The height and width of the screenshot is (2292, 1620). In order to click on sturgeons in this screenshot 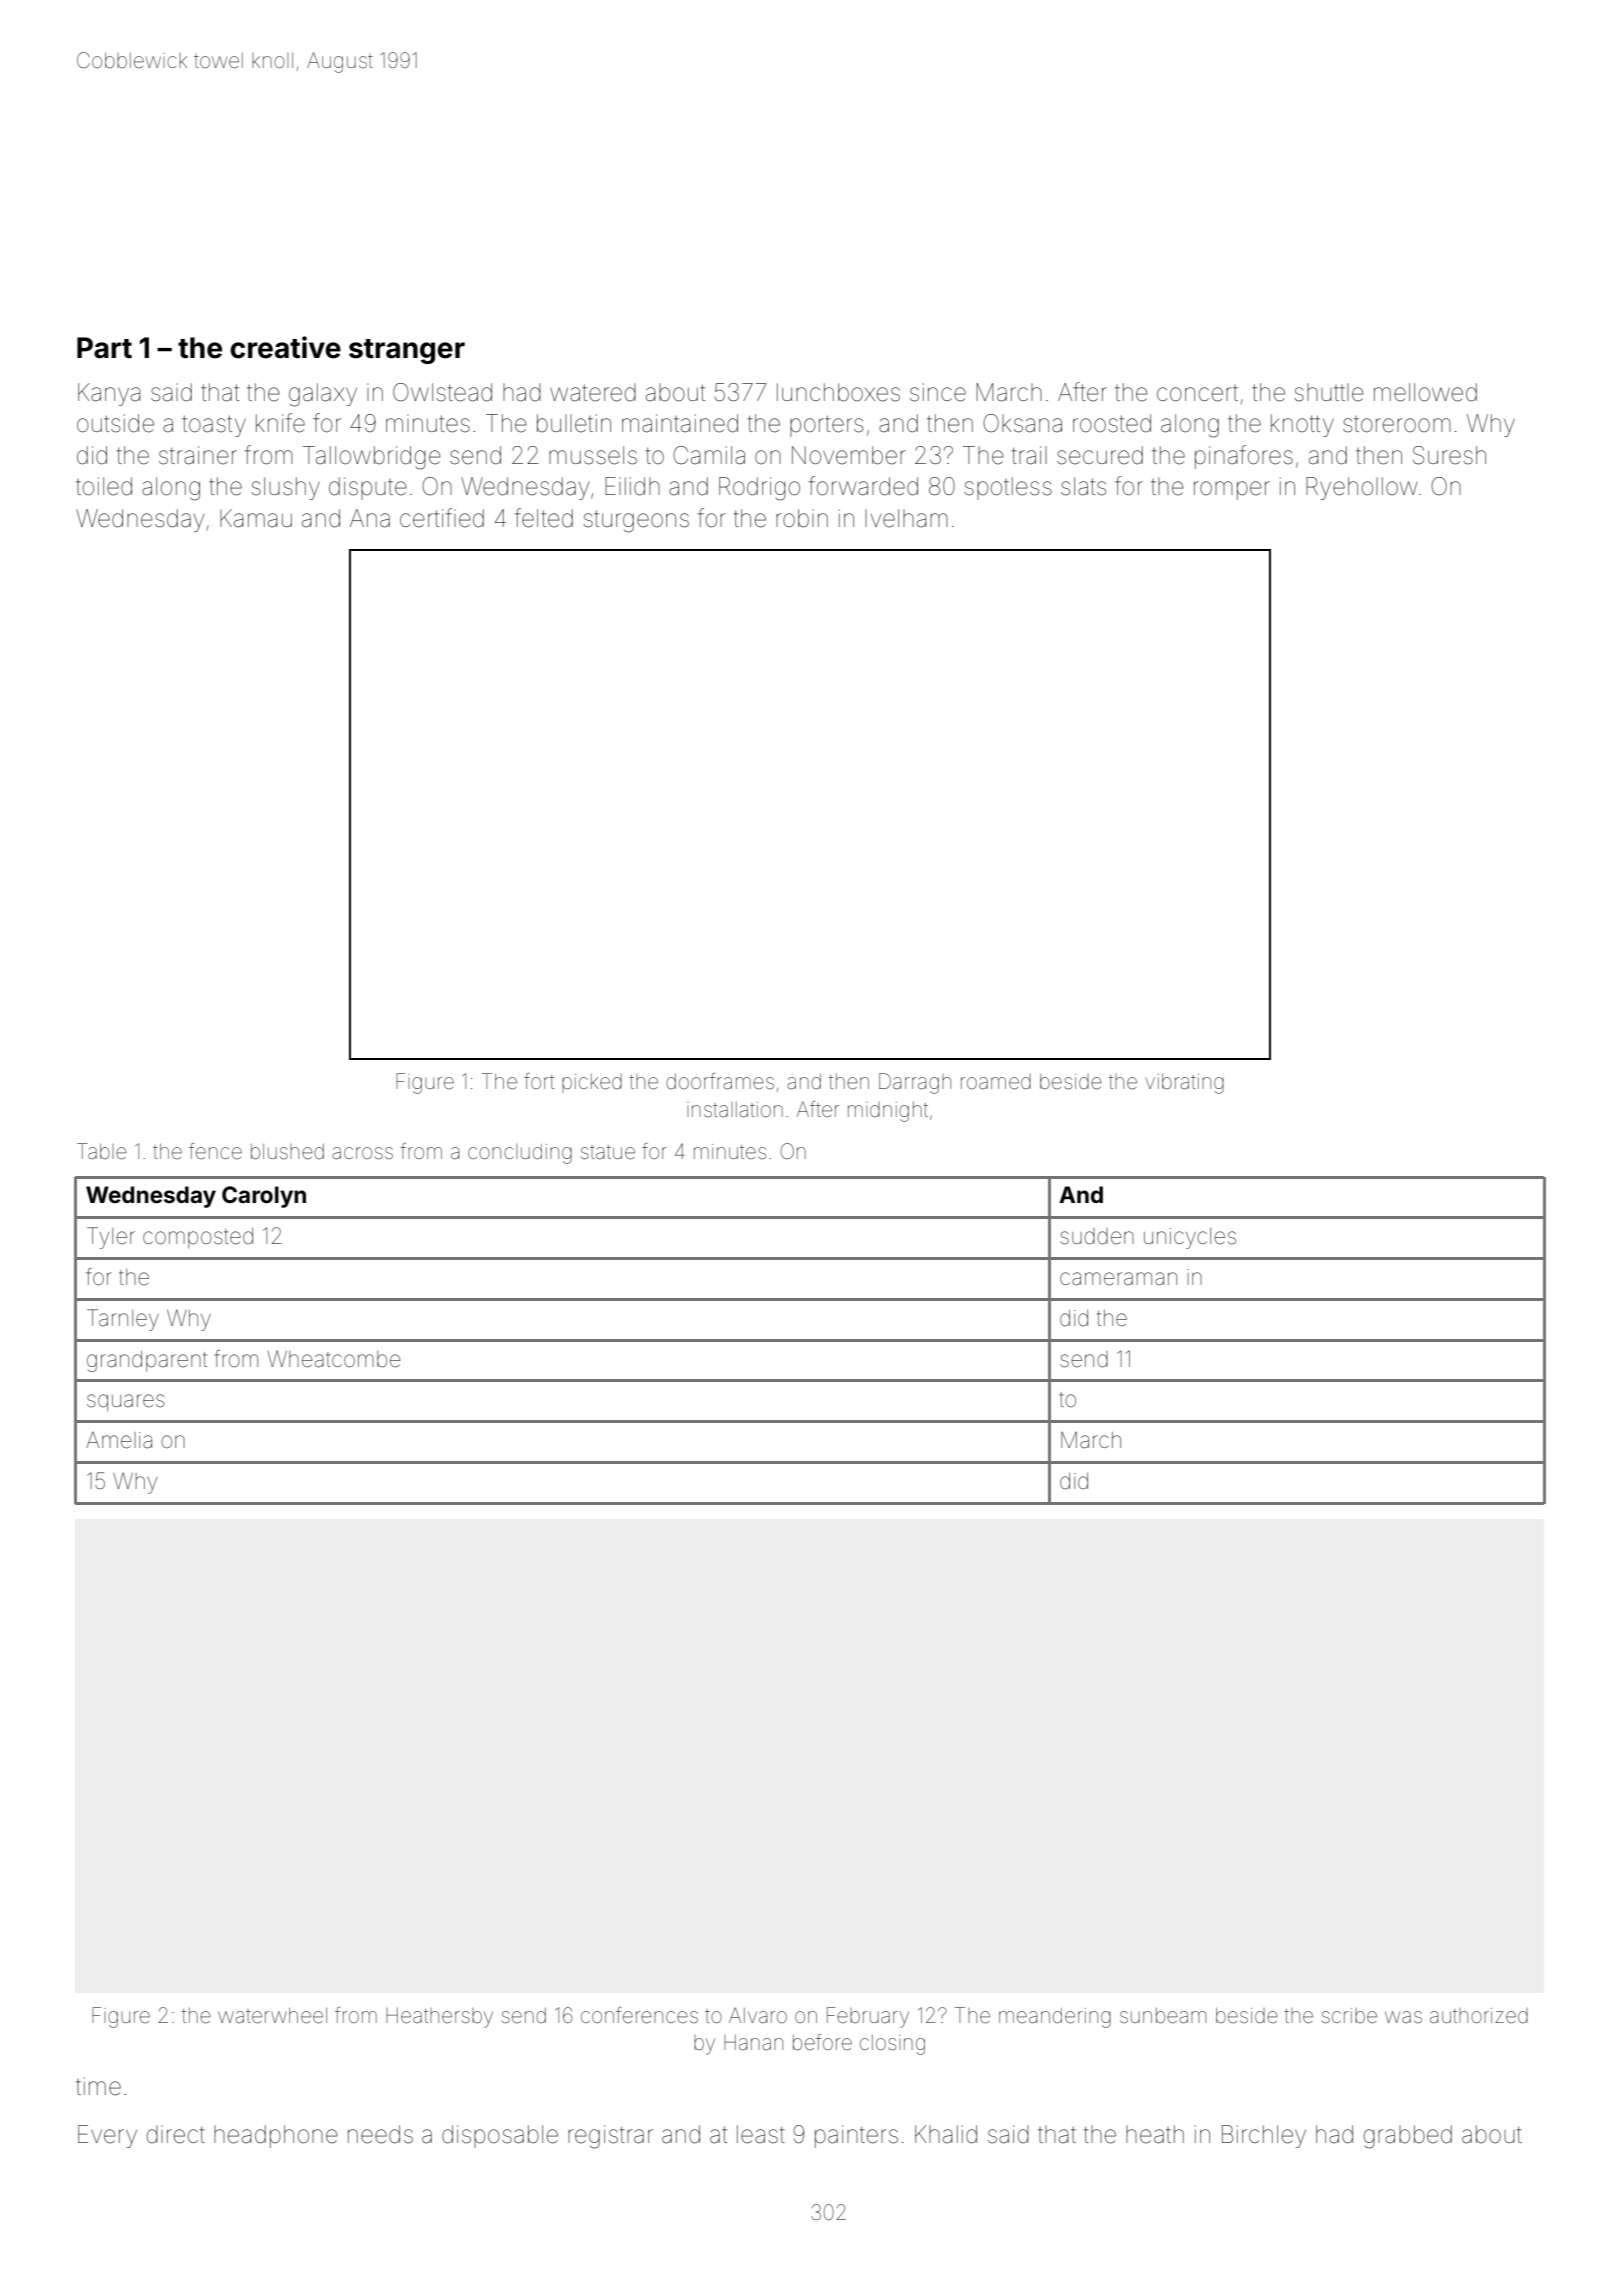, I will do `click(636, 521)`.
